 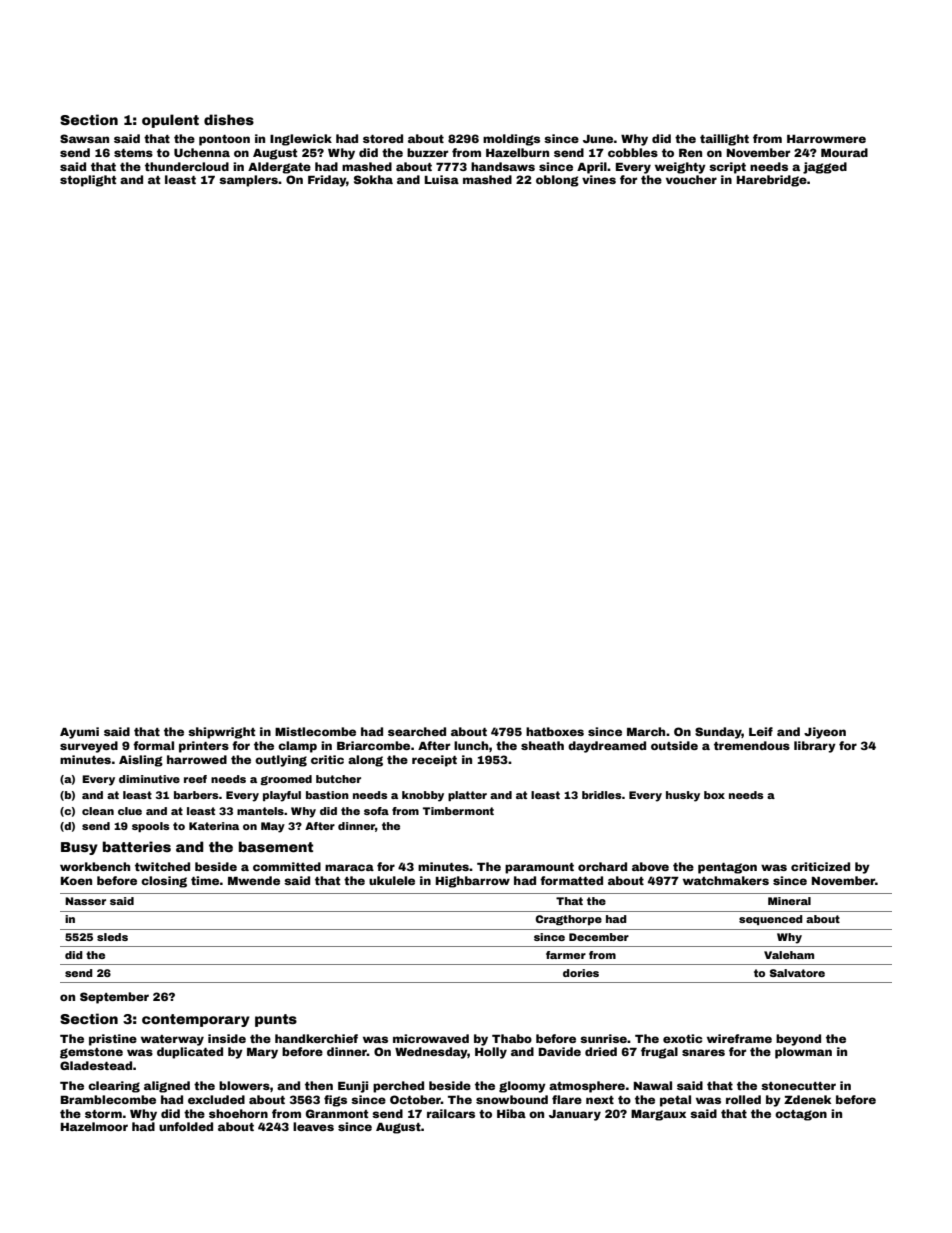 I want to click on Uchenna, so click(x=202, y=152).
